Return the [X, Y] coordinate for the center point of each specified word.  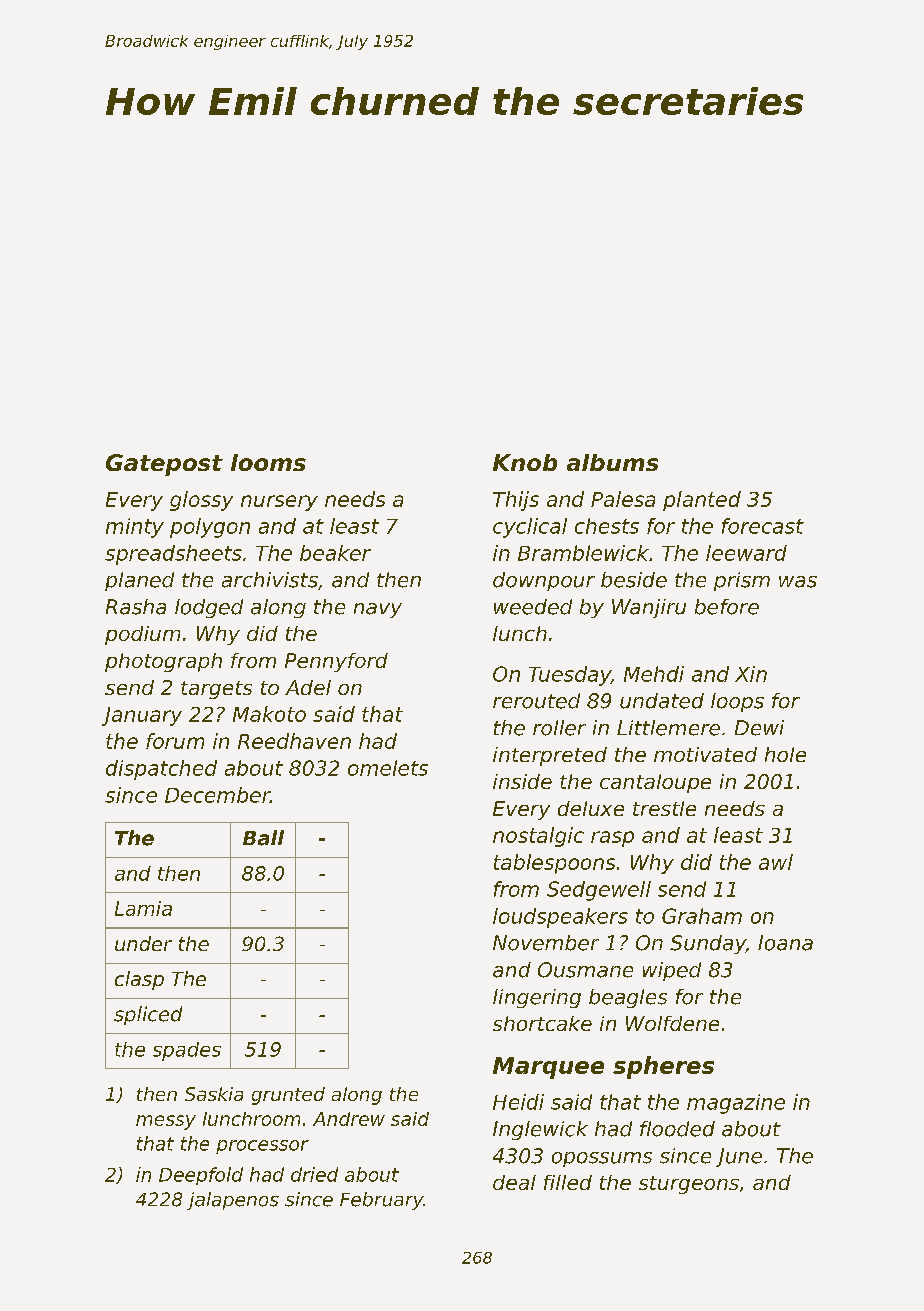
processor [262, 1147]
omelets [388, 768]
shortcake [542, 1023]
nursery [279, 503]
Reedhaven [294, 741]
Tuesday [570, 676]
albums [612, 462]
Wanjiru [649, 608]
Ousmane [585, 970]
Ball [263, 838]
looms [268, 462]
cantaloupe [655, 783]
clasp [139, 980]
